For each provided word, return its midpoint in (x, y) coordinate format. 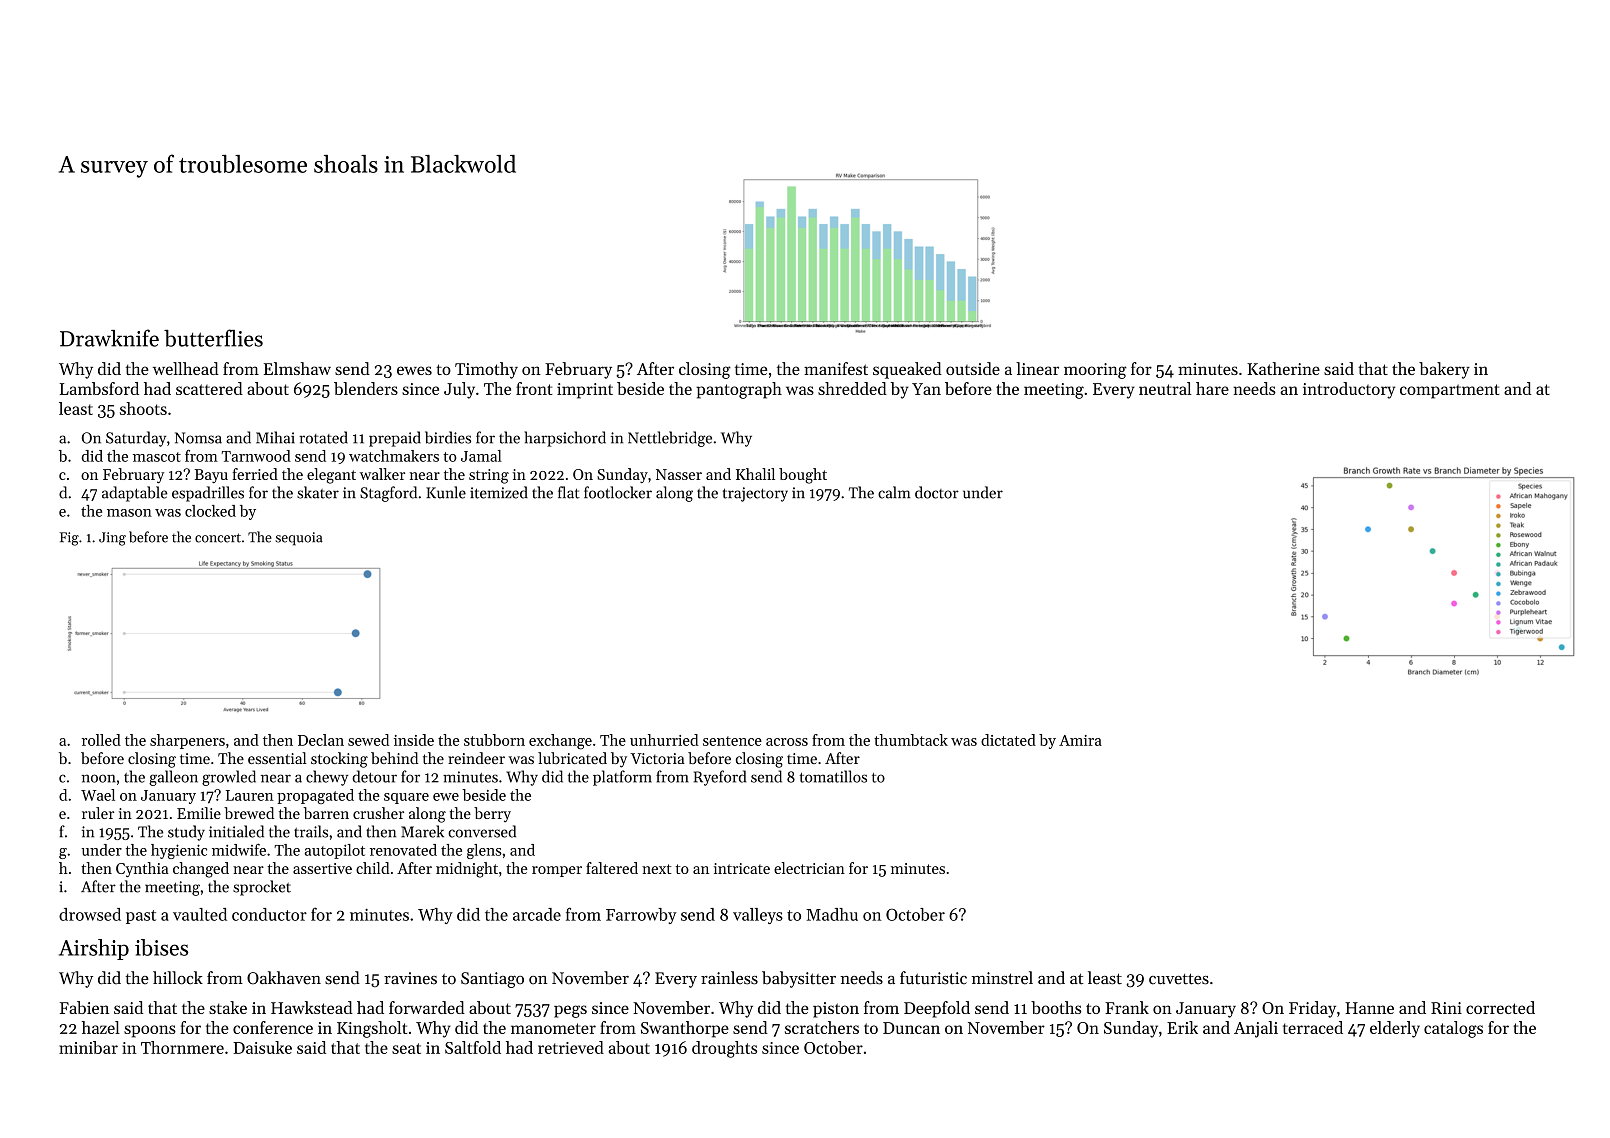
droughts (724, 1049)
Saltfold (473, 1047)
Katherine (1283, 368)
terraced (1313, 1027)
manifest (836, 368)
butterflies (213, 338)
